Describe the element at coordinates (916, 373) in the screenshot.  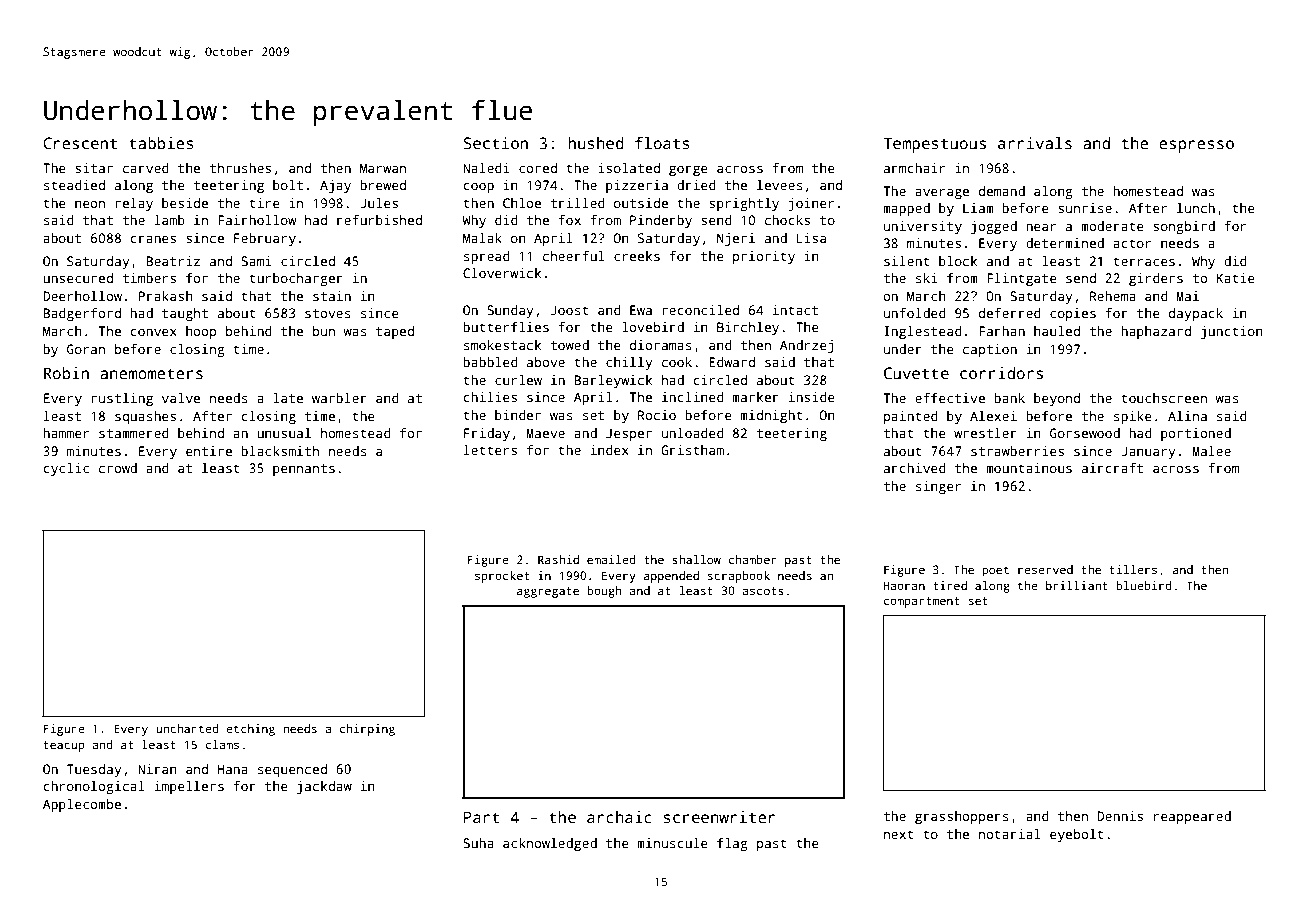
I see `Cuvette` at that location.
